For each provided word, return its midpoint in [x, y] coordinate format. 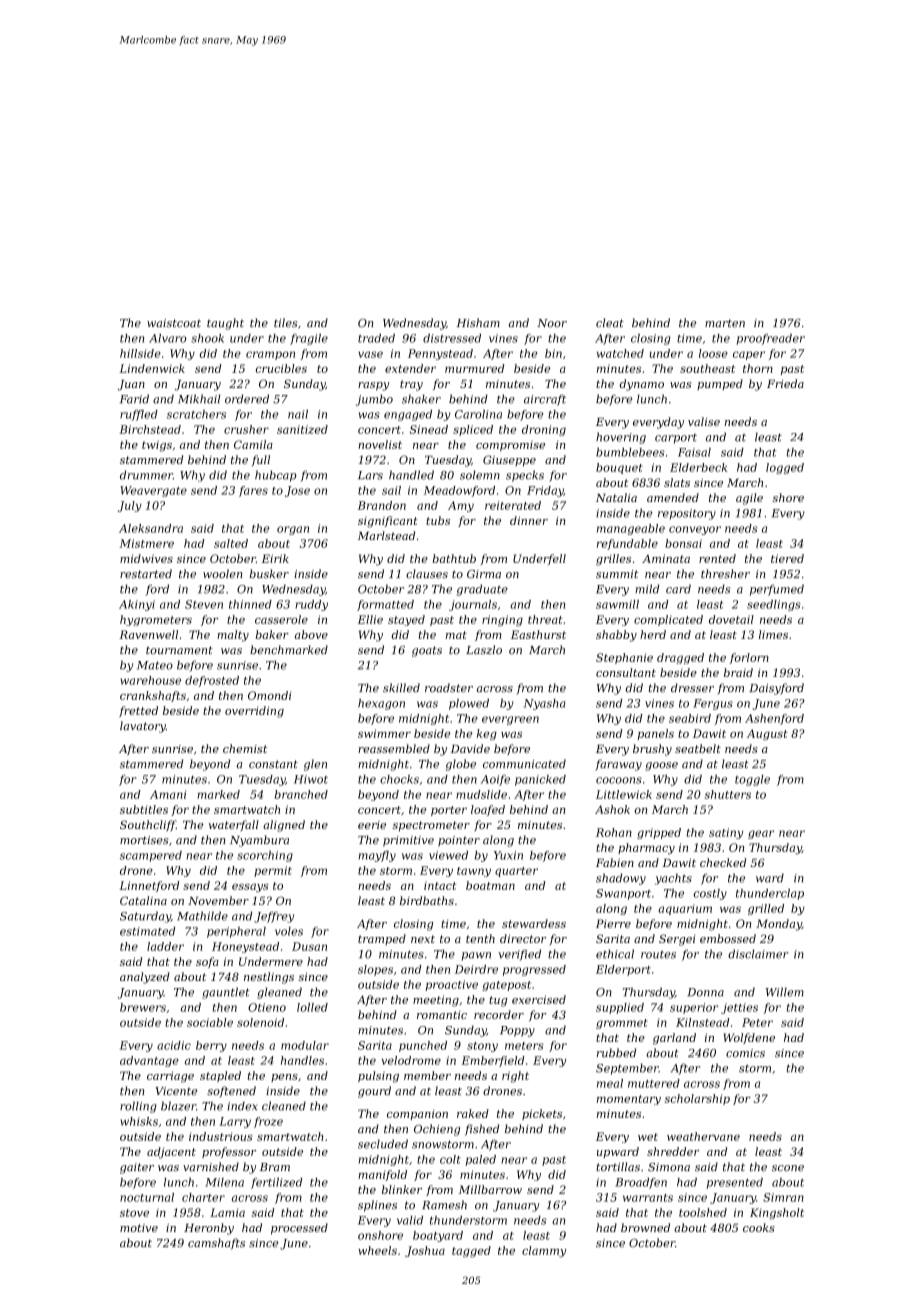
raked [473, 1113]
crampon [270, 355]
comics [745, 1053]
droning [544, 430]
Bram [275, 1167]
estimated [147, 931]
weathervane [703, 1136]
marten [725, 323]
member [427, 1075]
